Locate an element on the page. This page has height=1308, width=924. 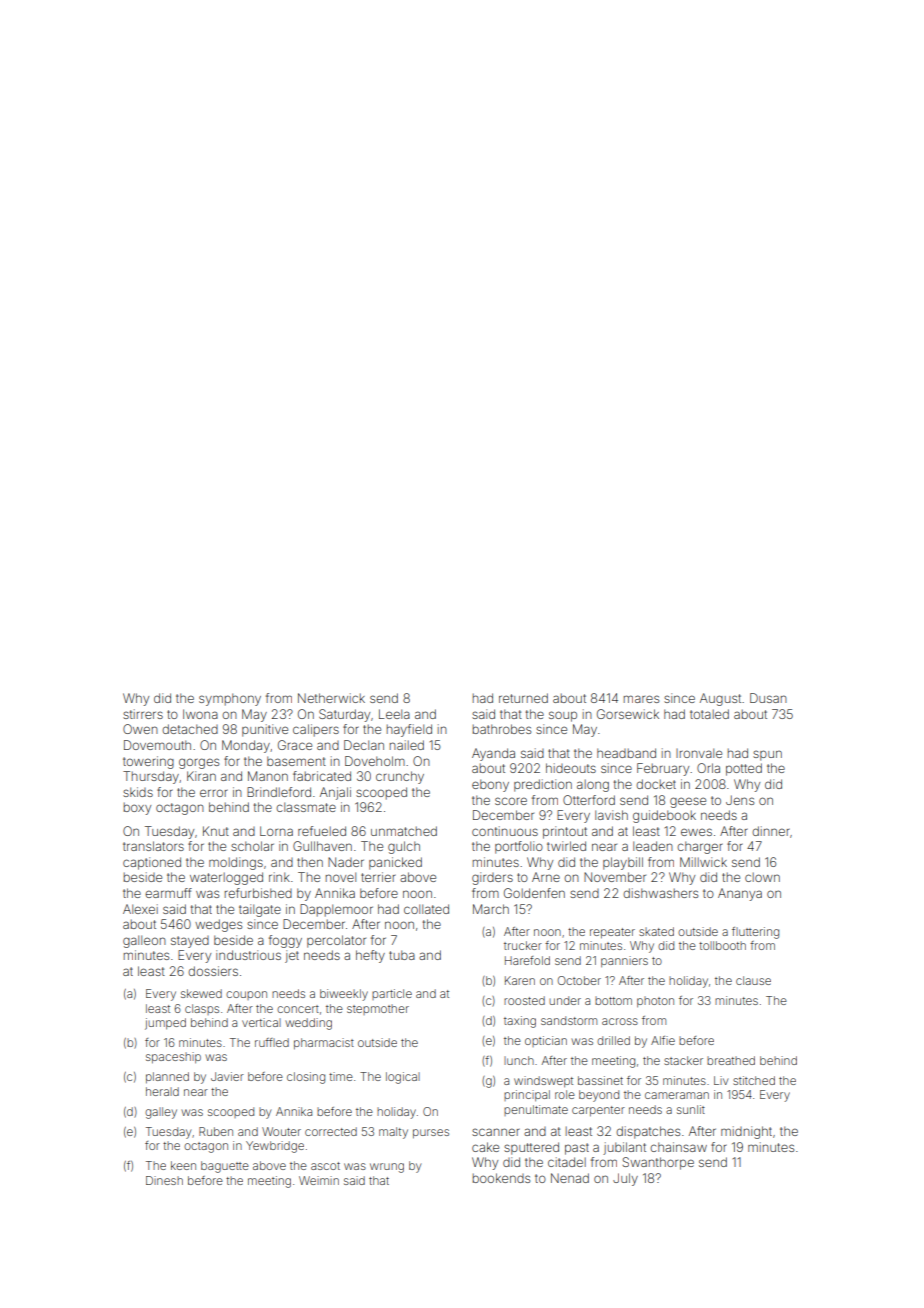
logical is located at coordinates (403, 1078).
